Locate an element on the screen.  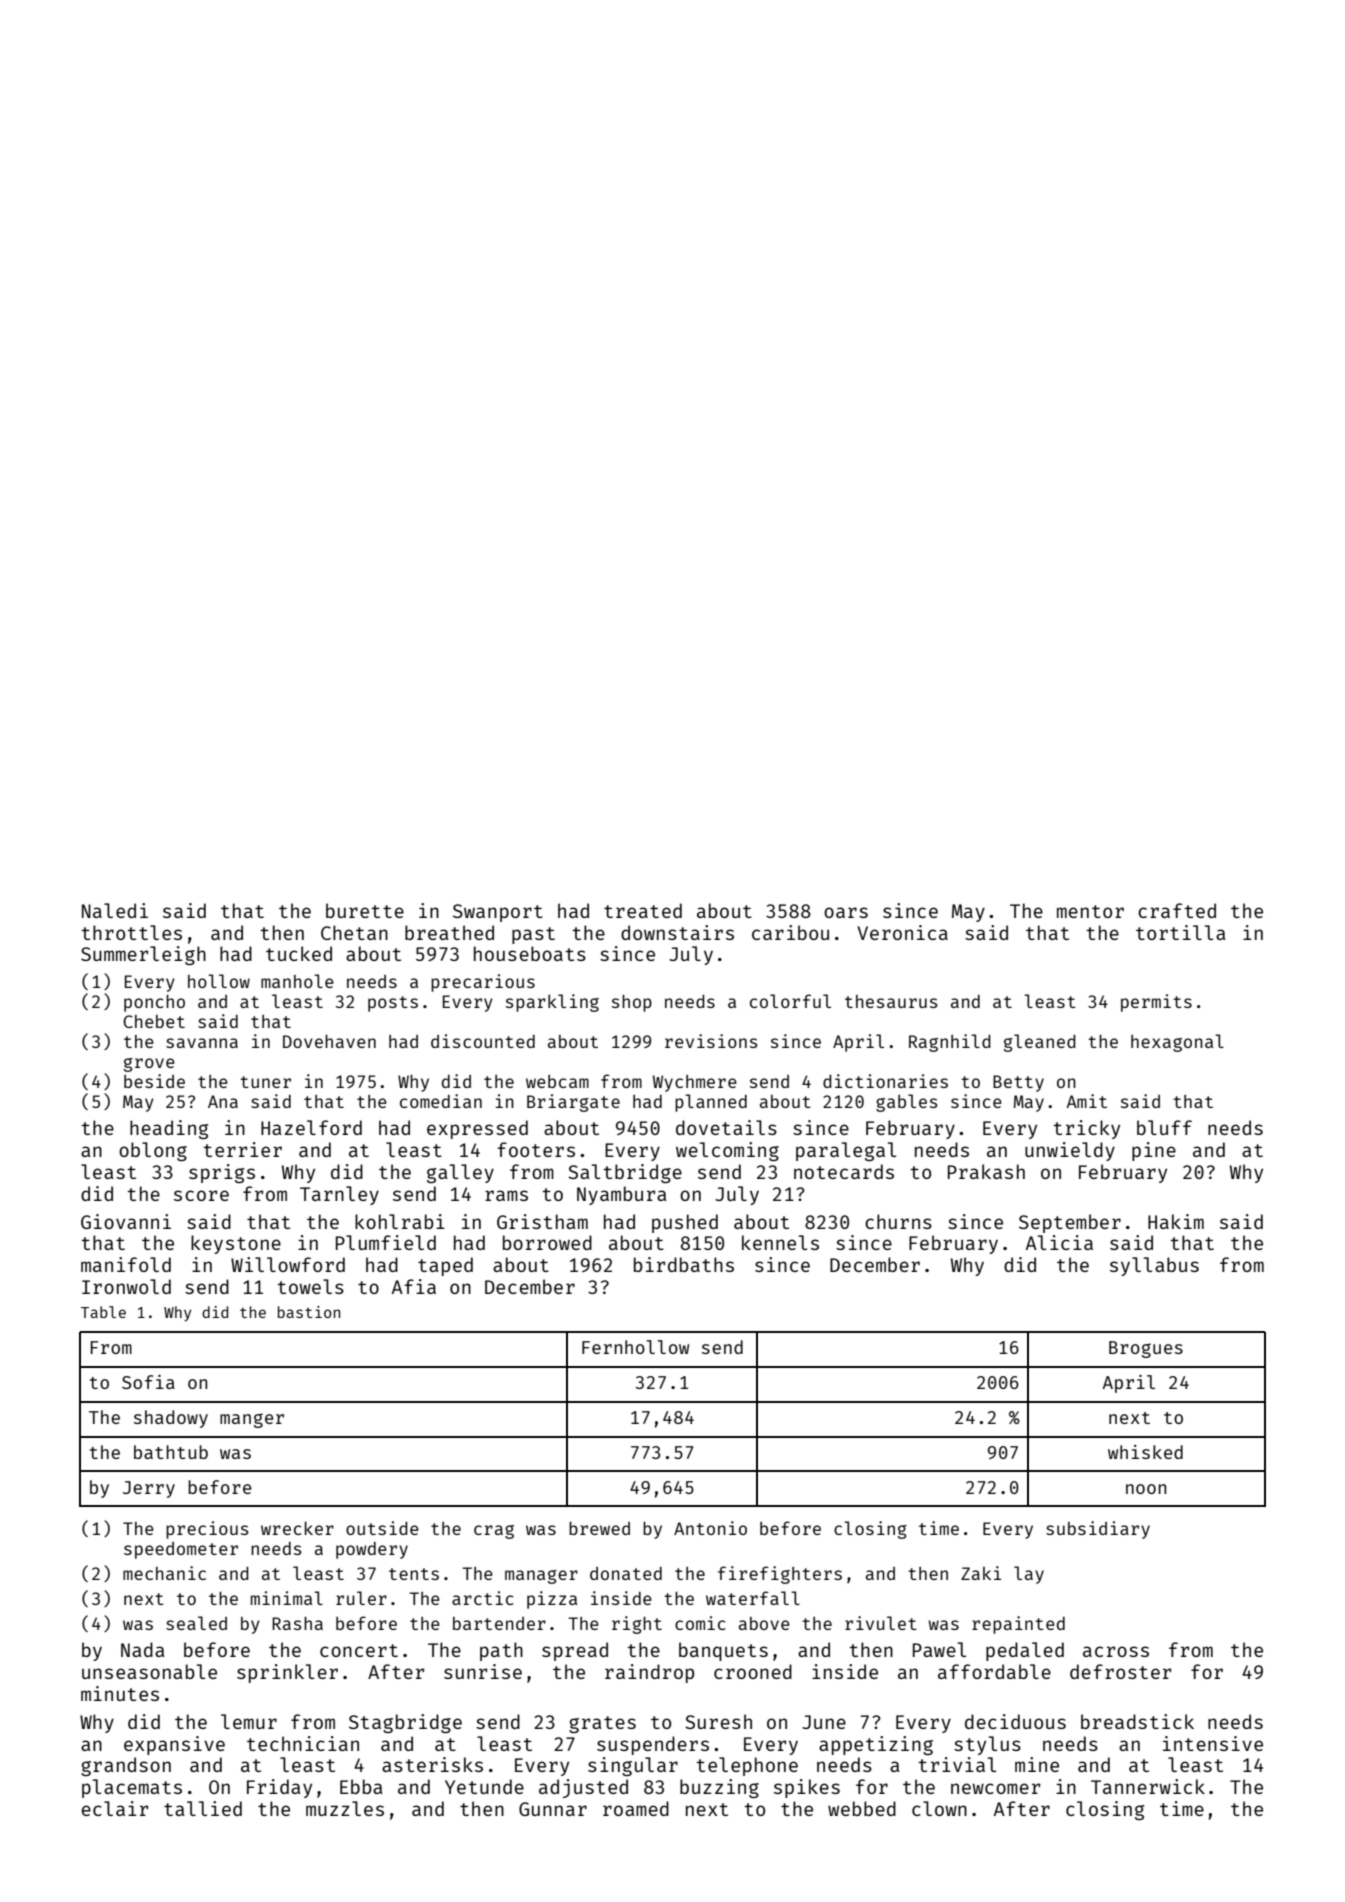
manger is located at coordinates (252, 1420).
